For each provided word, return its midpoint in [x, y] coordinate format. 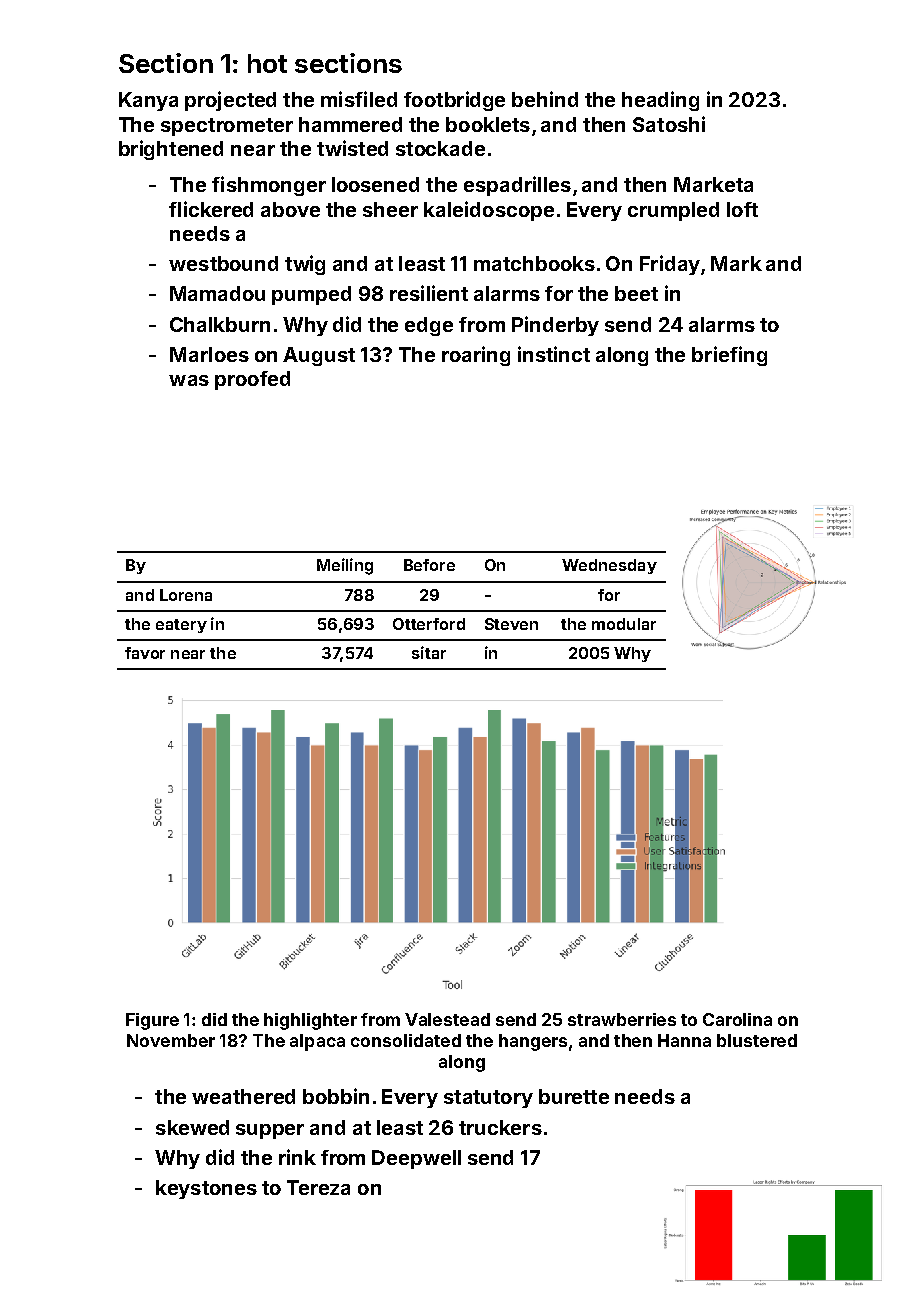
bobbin [336, 1096]
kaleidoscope [489, 211]
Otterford [429, 624]
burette [574, 1096]
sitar [429, 652]
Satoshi [669, 124]
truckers [500, 1127]
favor [145, 653]
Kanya [148, 101]
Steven [511, 624]
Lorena [186, 595]
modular [624, 624]
